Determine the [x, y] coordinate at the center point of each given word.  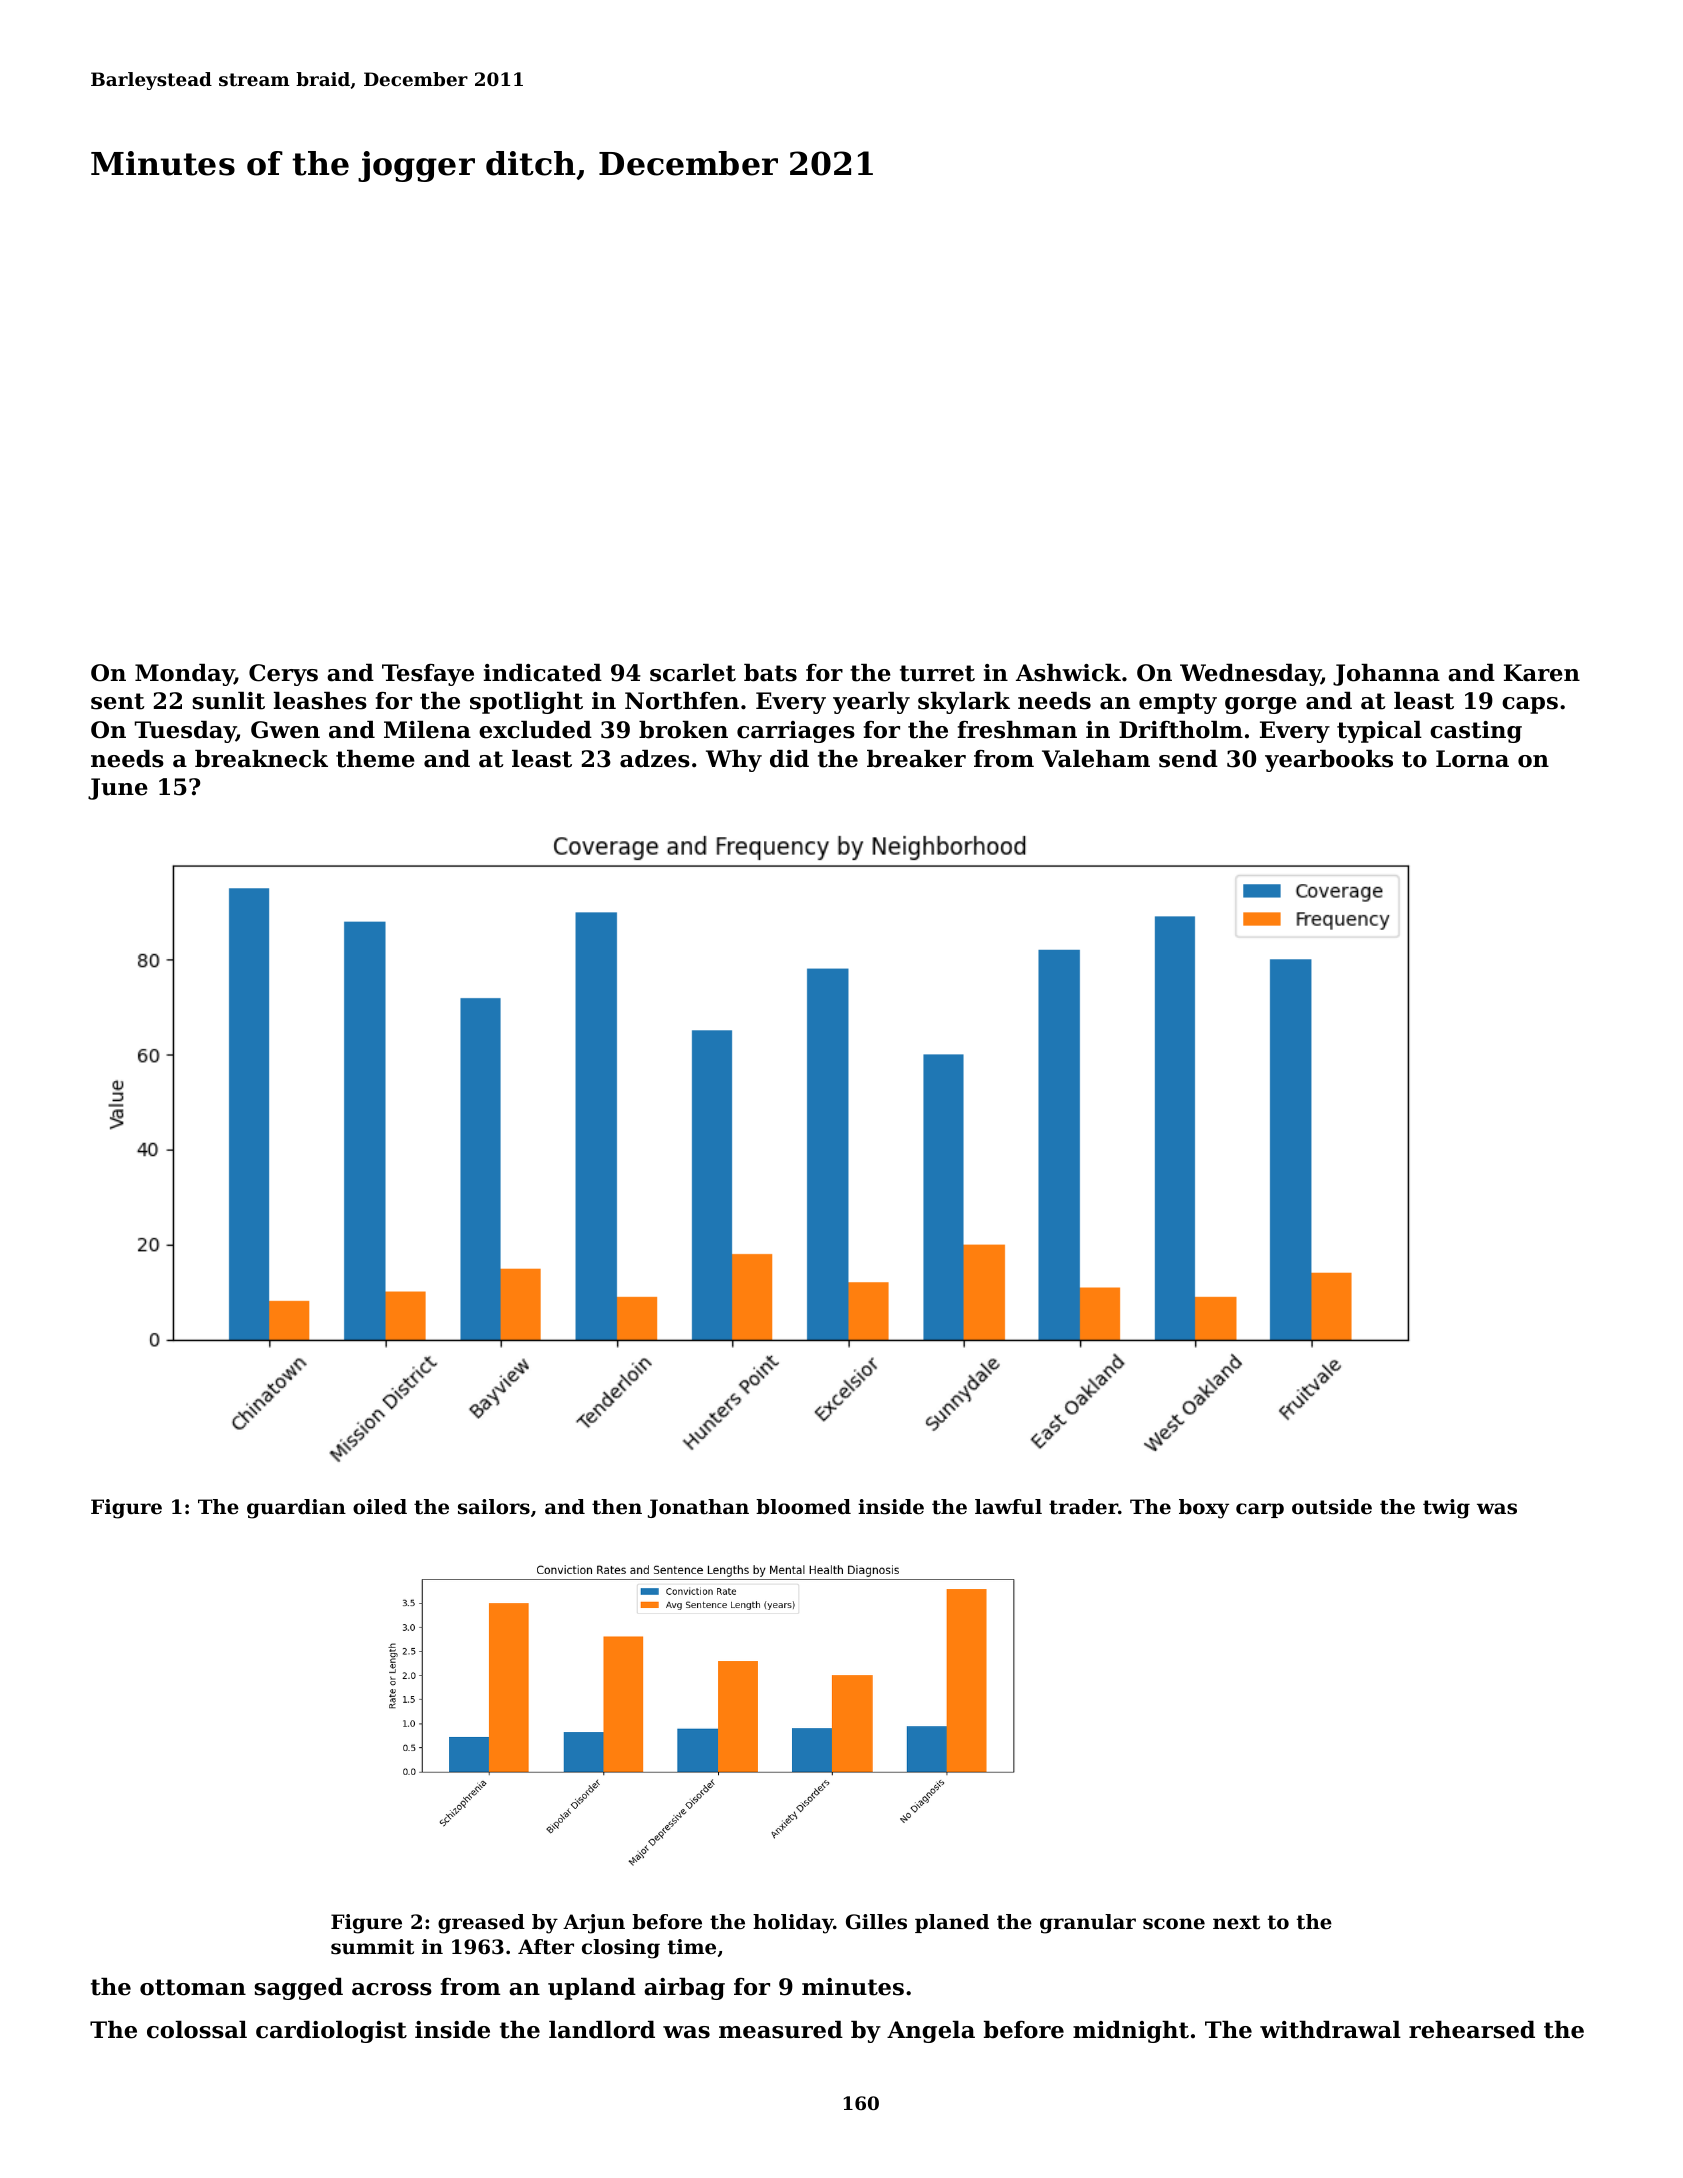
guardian [296, 1509]
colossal [197, 2030]
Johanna [1386, 675]
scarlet [693, 673]
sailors [494, 1507]
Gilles [876, 1922]
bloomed [803, 1507]
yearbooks [1329, 761]
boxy [1204, 1509]
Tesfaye [428, 675]
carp [1260, 1510]
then [617, 1507]
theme [375, 759]
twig [1446, 1509]
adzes [655, 759]
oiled [380, 1507]
